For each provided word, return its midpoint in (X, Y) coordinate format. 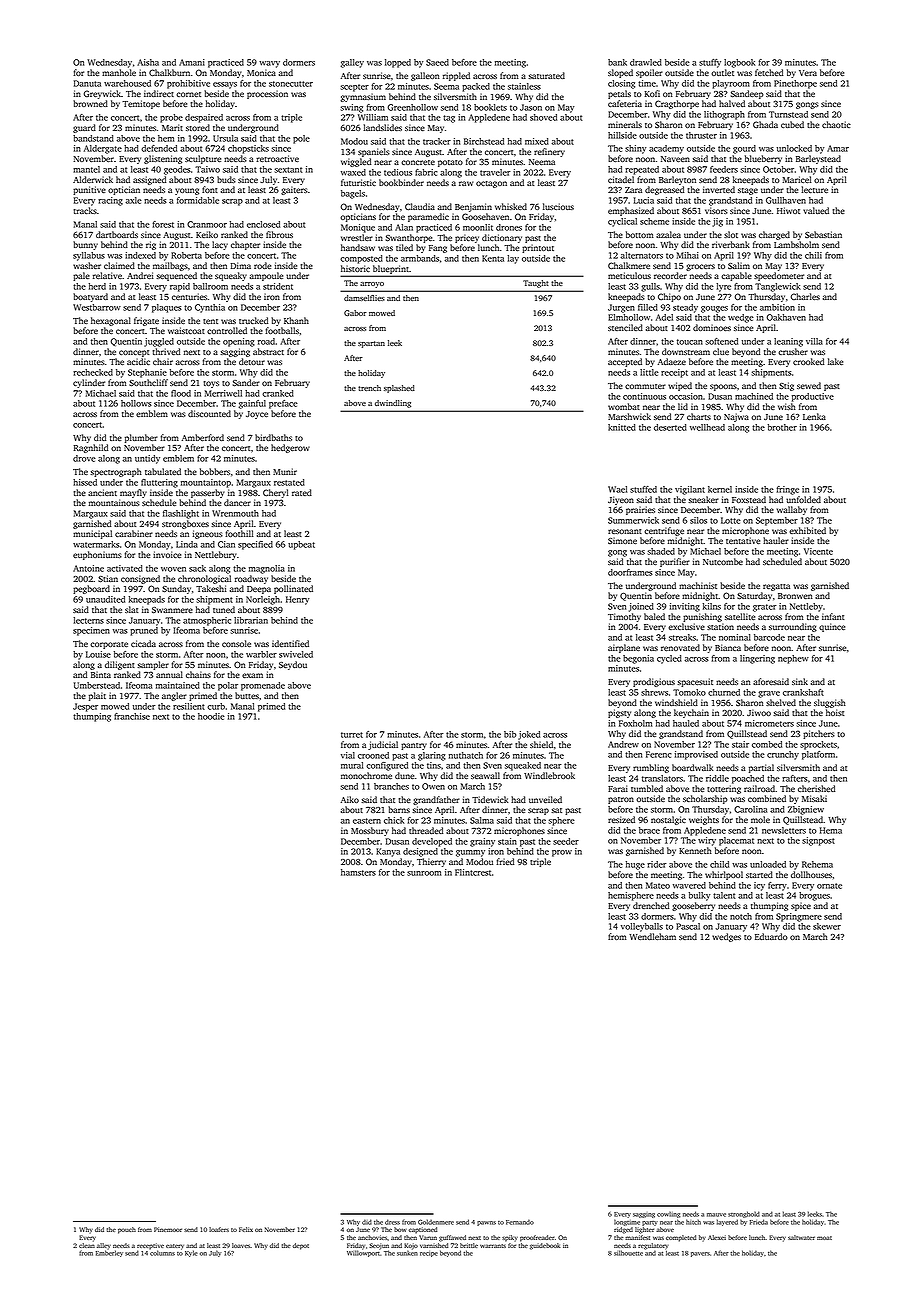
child (719, 864)
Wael (617, 489)
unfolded (803, 499)
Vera (808, 73)
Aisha (148, 62)
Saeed (437, 62)
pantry (414, 746)
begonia (638, 659)
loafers (219, 1229)
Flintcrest (473, 872)
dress (392, 1222)
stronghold (744, 1214)
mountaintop (206, 483)
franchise (132, 716)
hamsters (358, 872)
